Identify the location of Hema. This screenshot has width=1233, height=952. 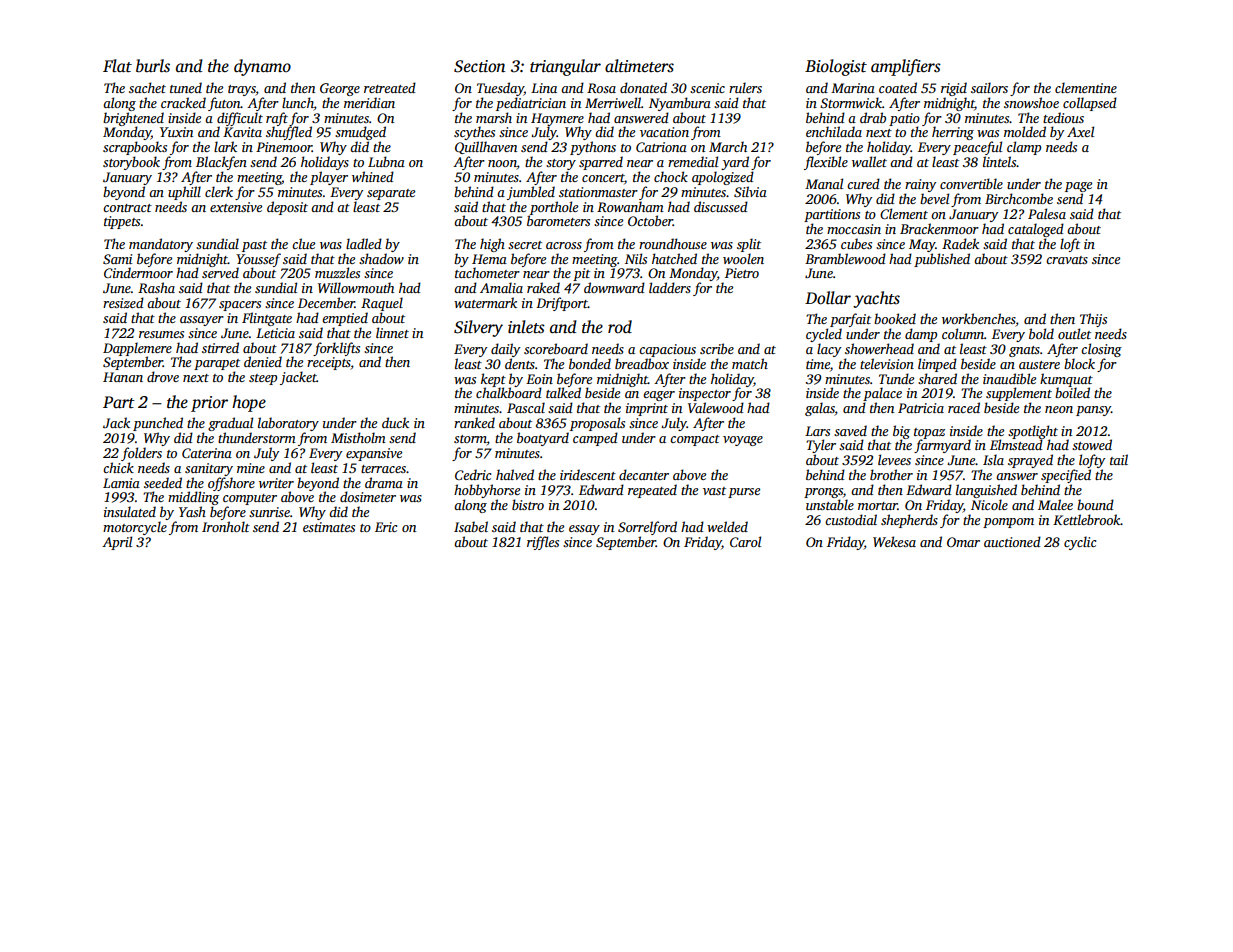
(489, 259).
